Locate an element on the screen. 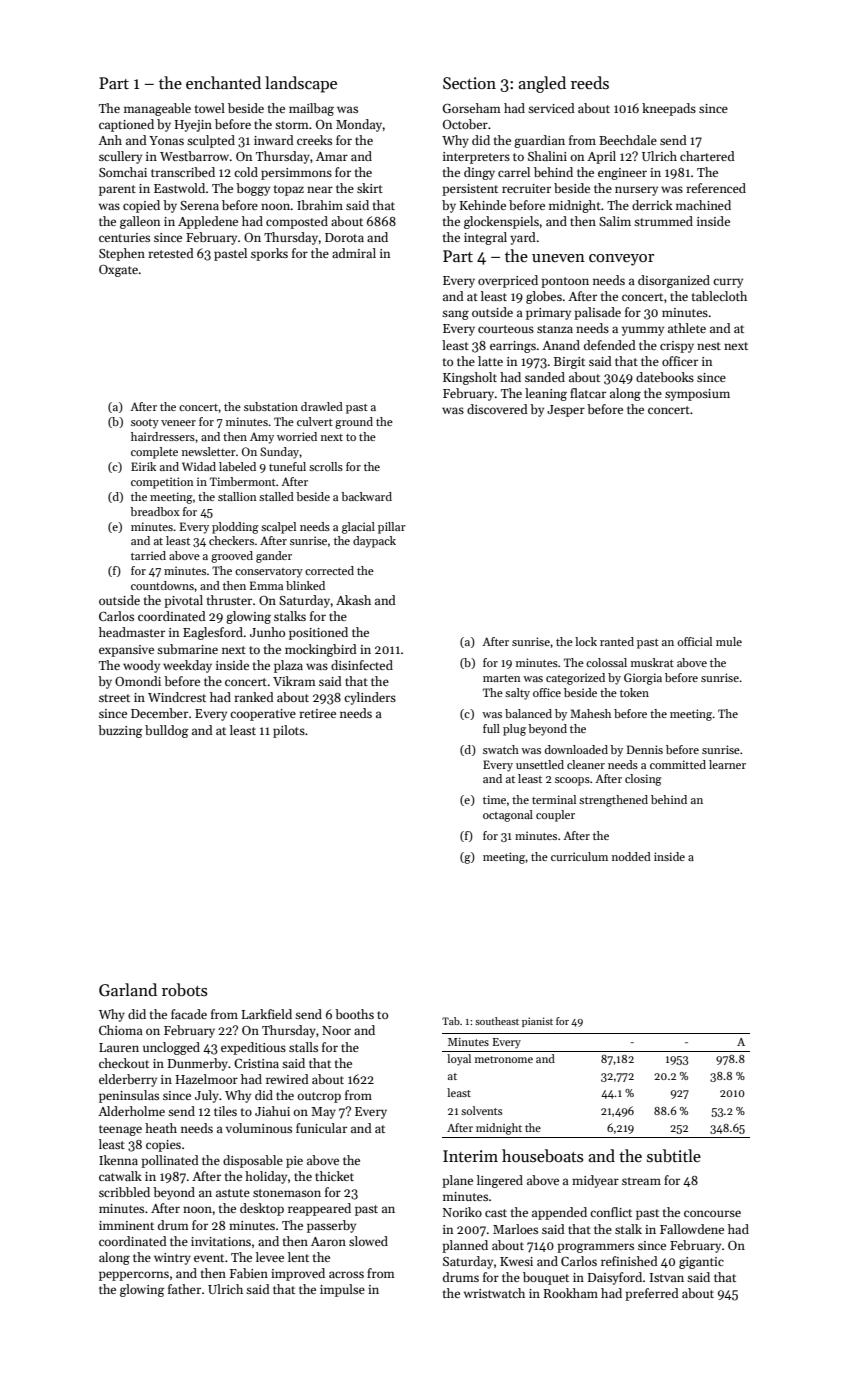 This screenshot has width=849, height=1400. octagonal is located at coordinates (508, 816).
